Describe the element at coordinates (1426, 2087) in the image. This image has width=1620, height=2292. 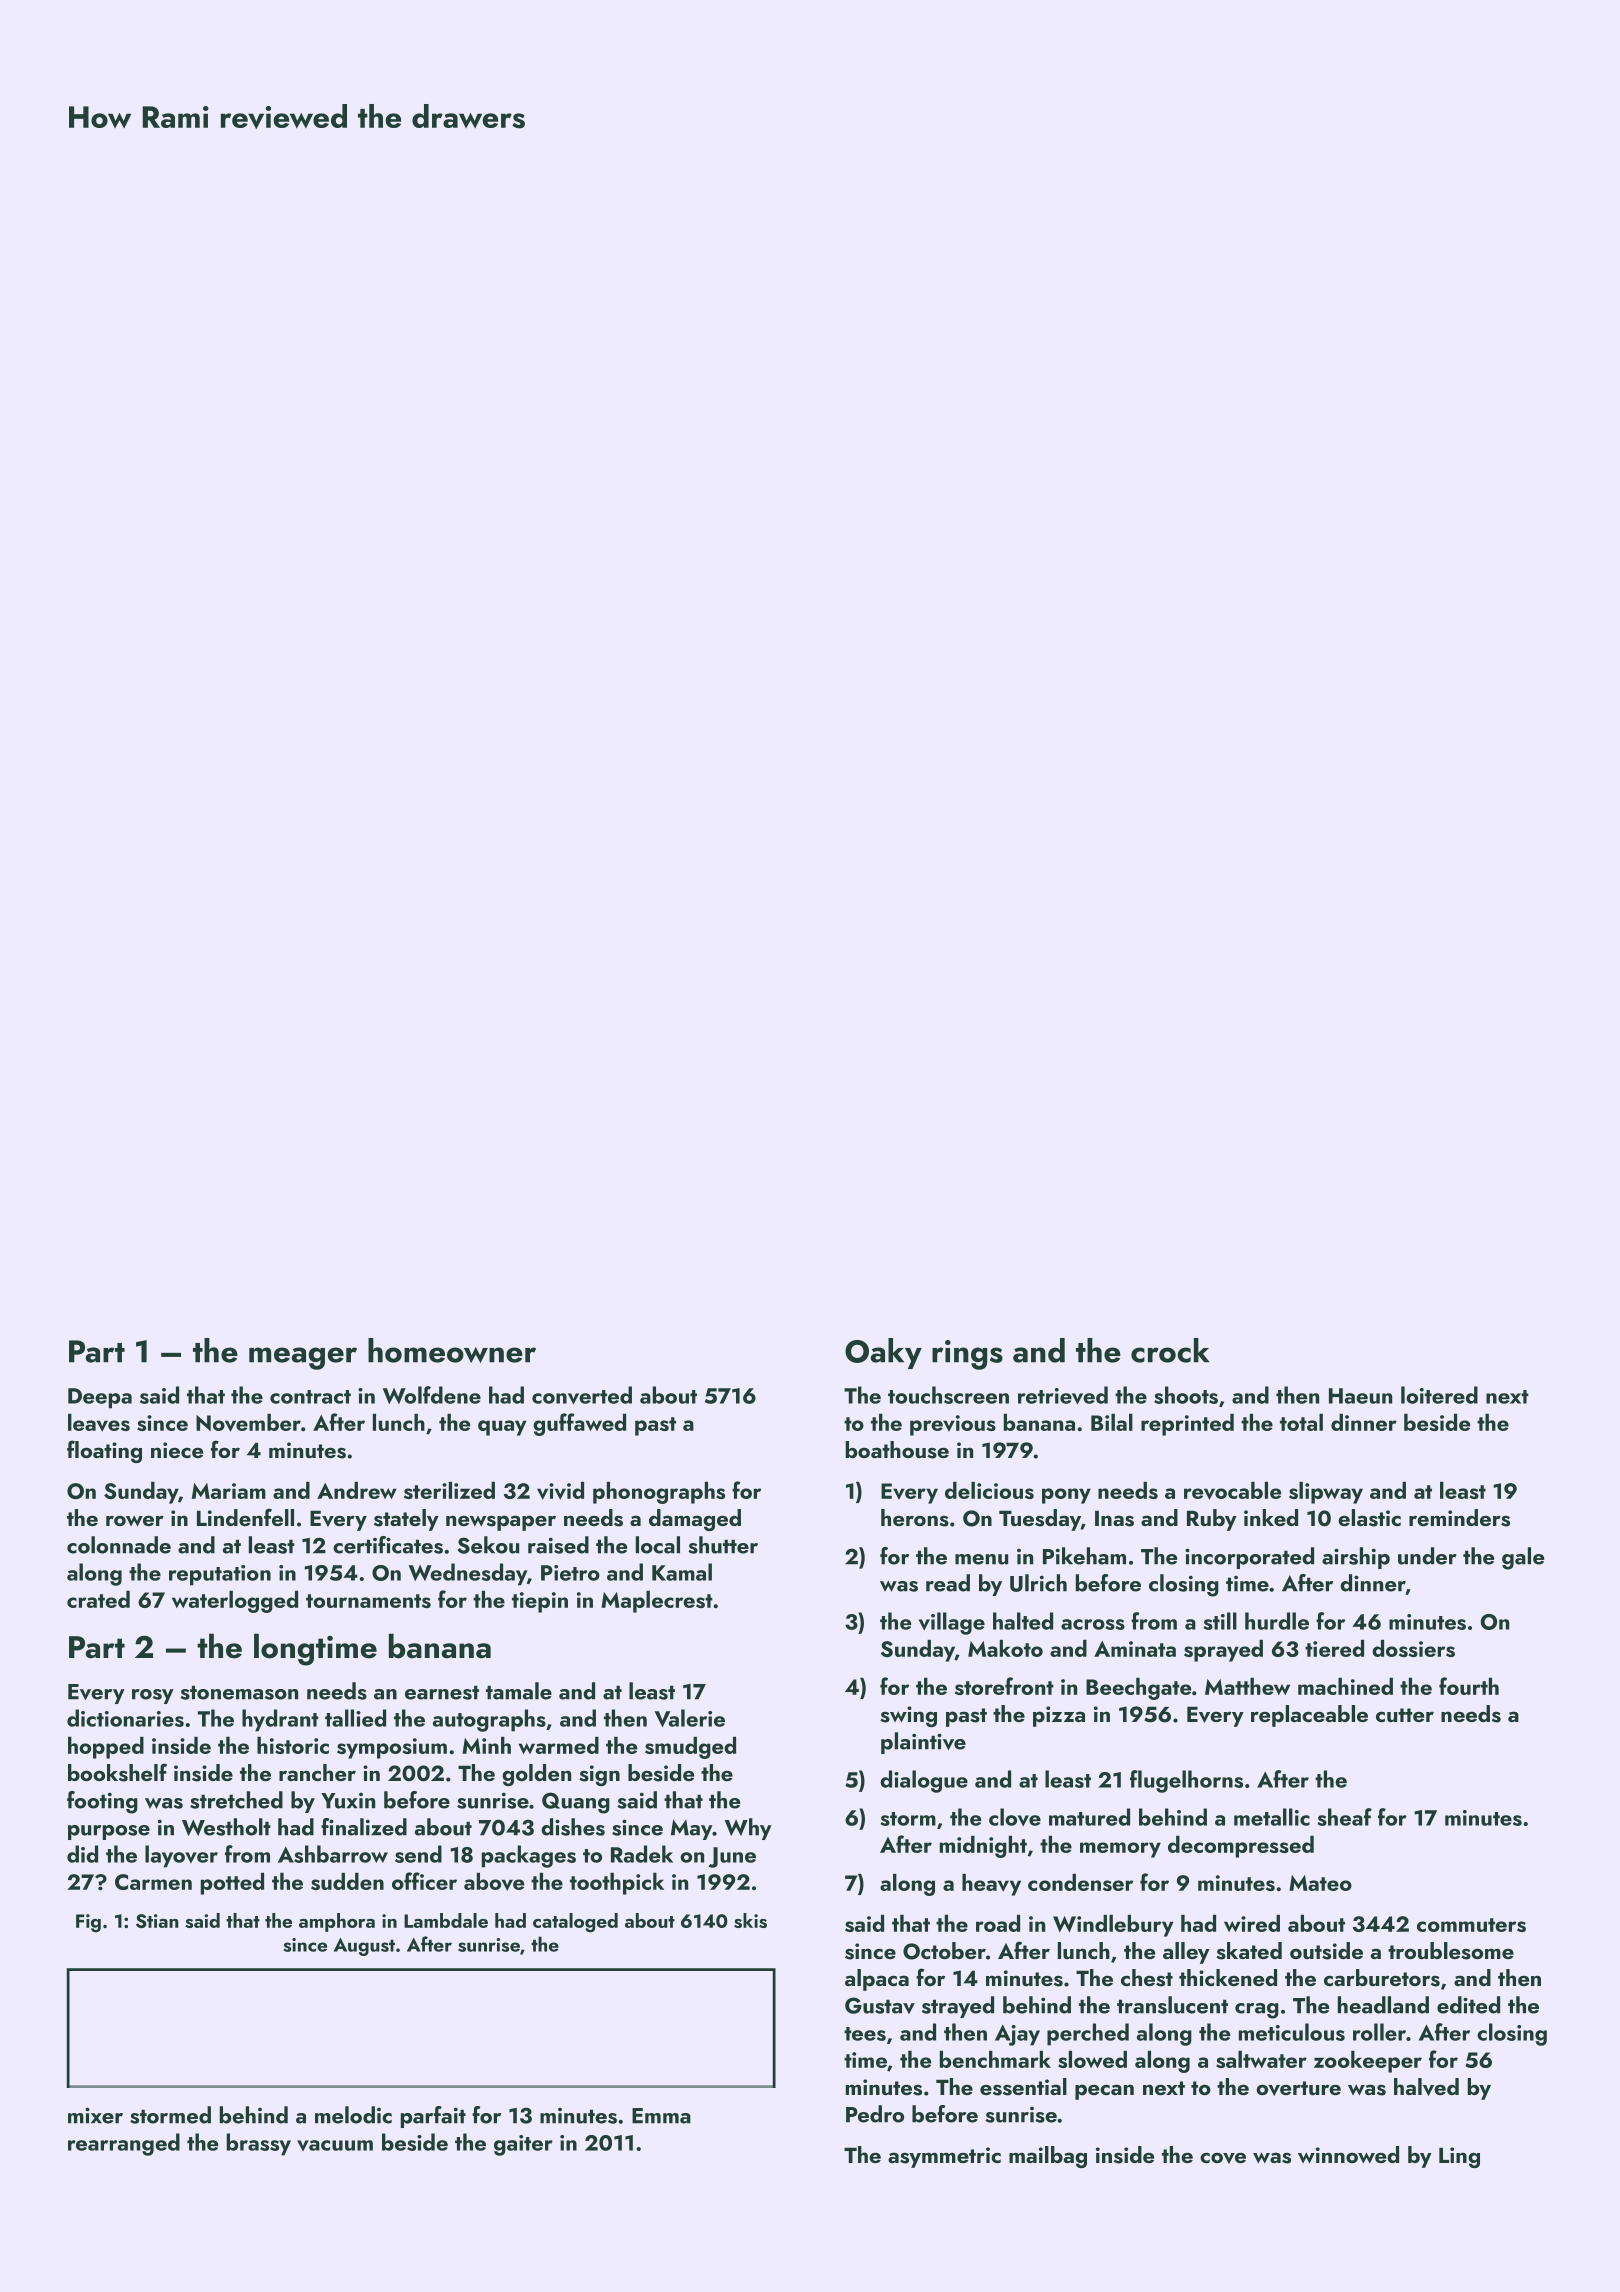
I see `halved` at that location.
